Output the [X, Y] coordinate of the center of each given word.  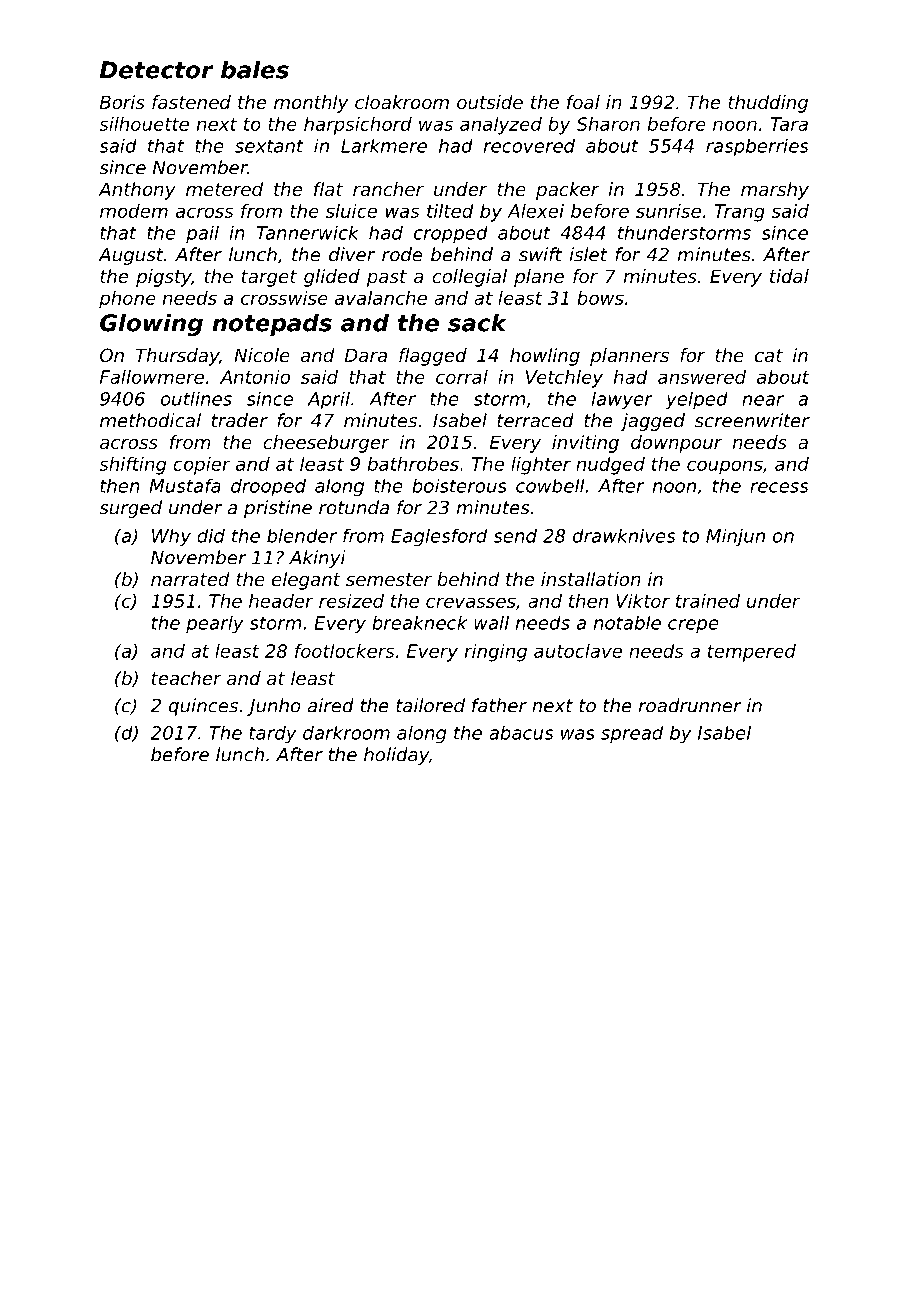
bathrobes [413, 464]
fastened [191, 102]
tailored [430, 705]
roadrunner [690, 705]
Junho [274, 707]
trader [240, 420]
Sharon [608, 124]
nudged [610, 466]
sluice [351, 211]
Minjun [735, 538]
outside [490, 102]
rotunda [354, 507]
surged [130, 509]
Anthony [137, 191]
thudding [768, 104]
